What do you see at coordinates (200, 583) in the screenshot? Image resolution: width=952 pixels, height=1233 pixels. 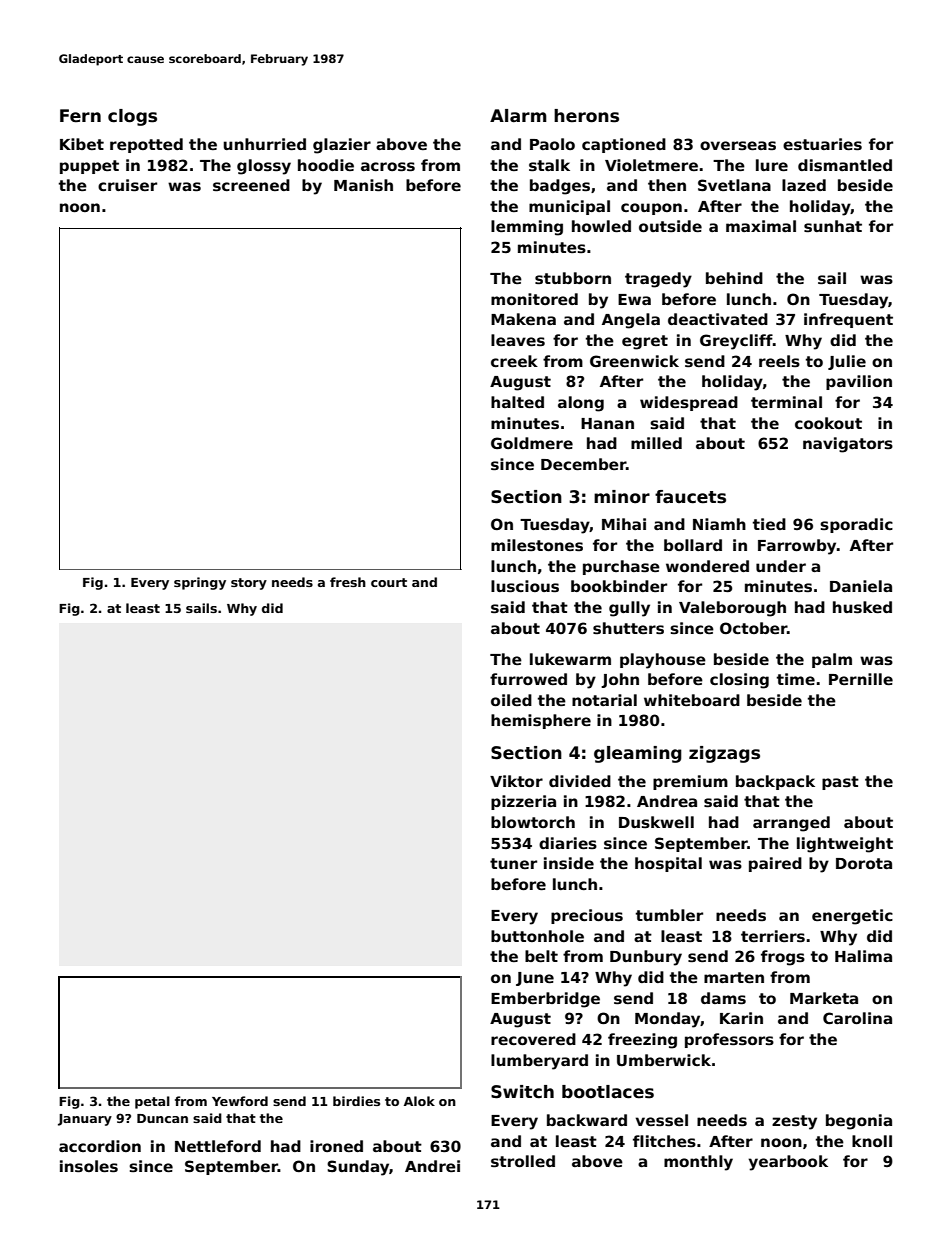 I see `springy` at bounding box center [200, 583].
